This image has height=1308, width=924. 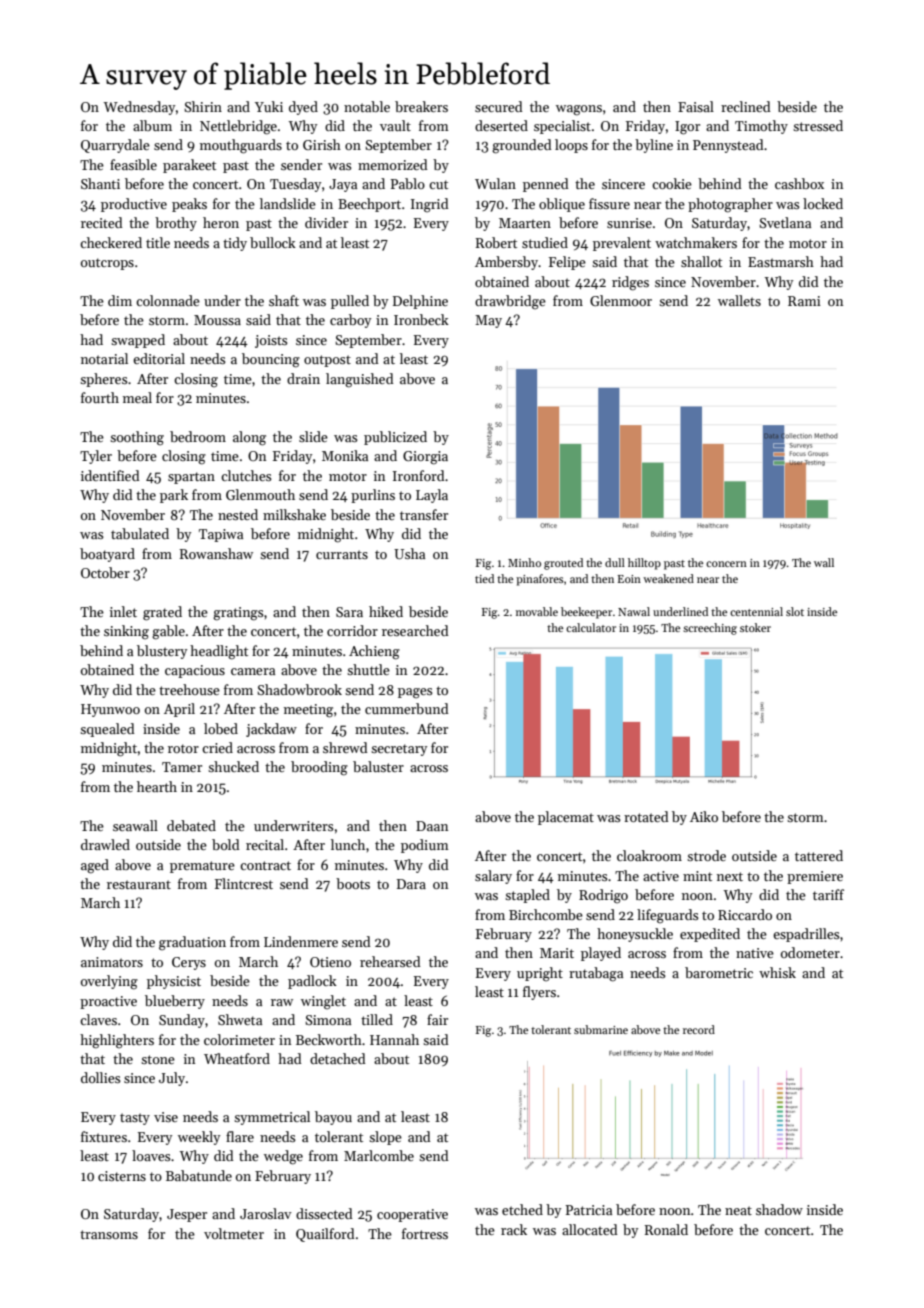 What do you see at coordinates (95, 866) in the image?
I see `aged` at bounding box center [95, 866].
